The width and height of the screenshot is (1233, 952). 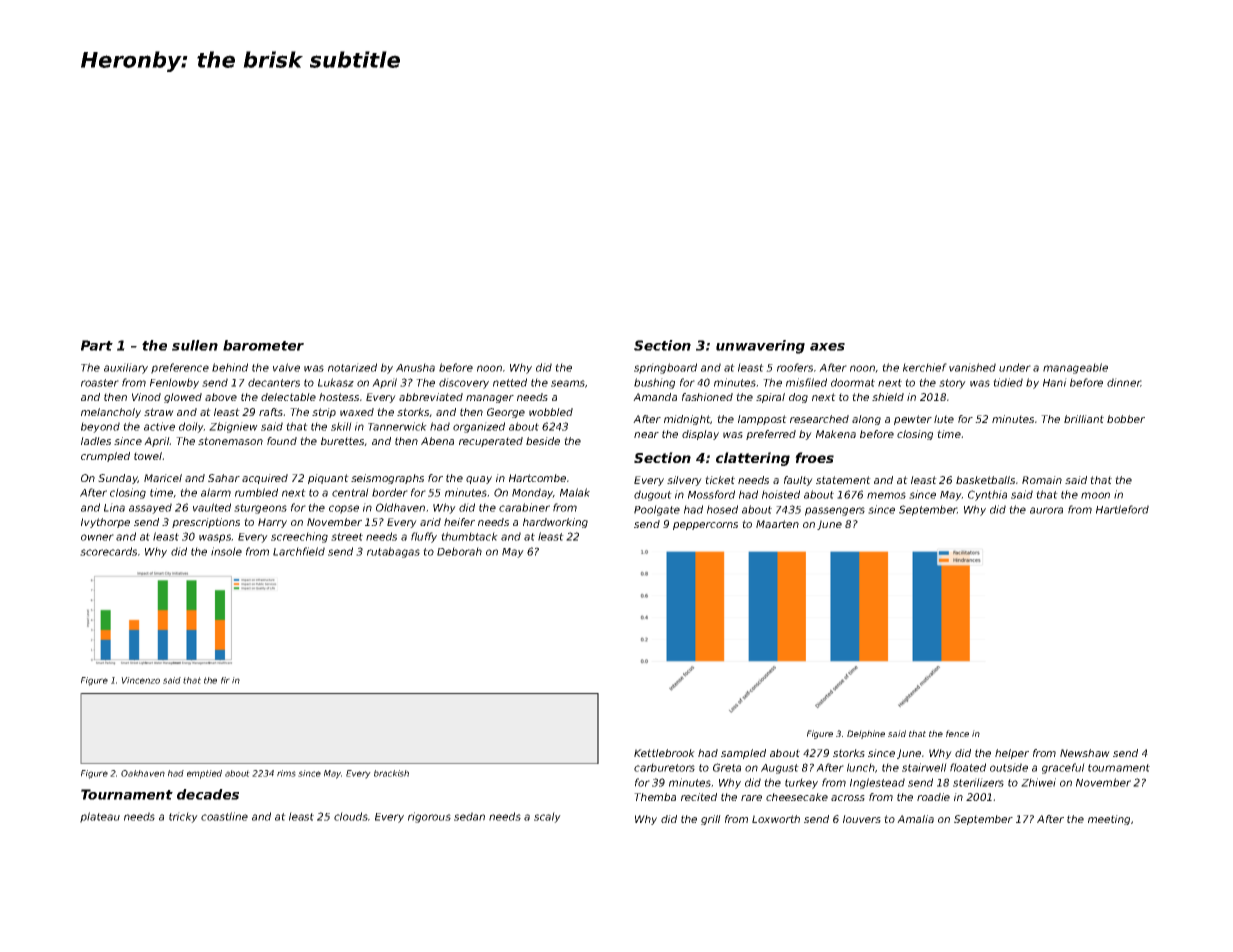 I want to click on manageable, so click(x=1075, y=368).
